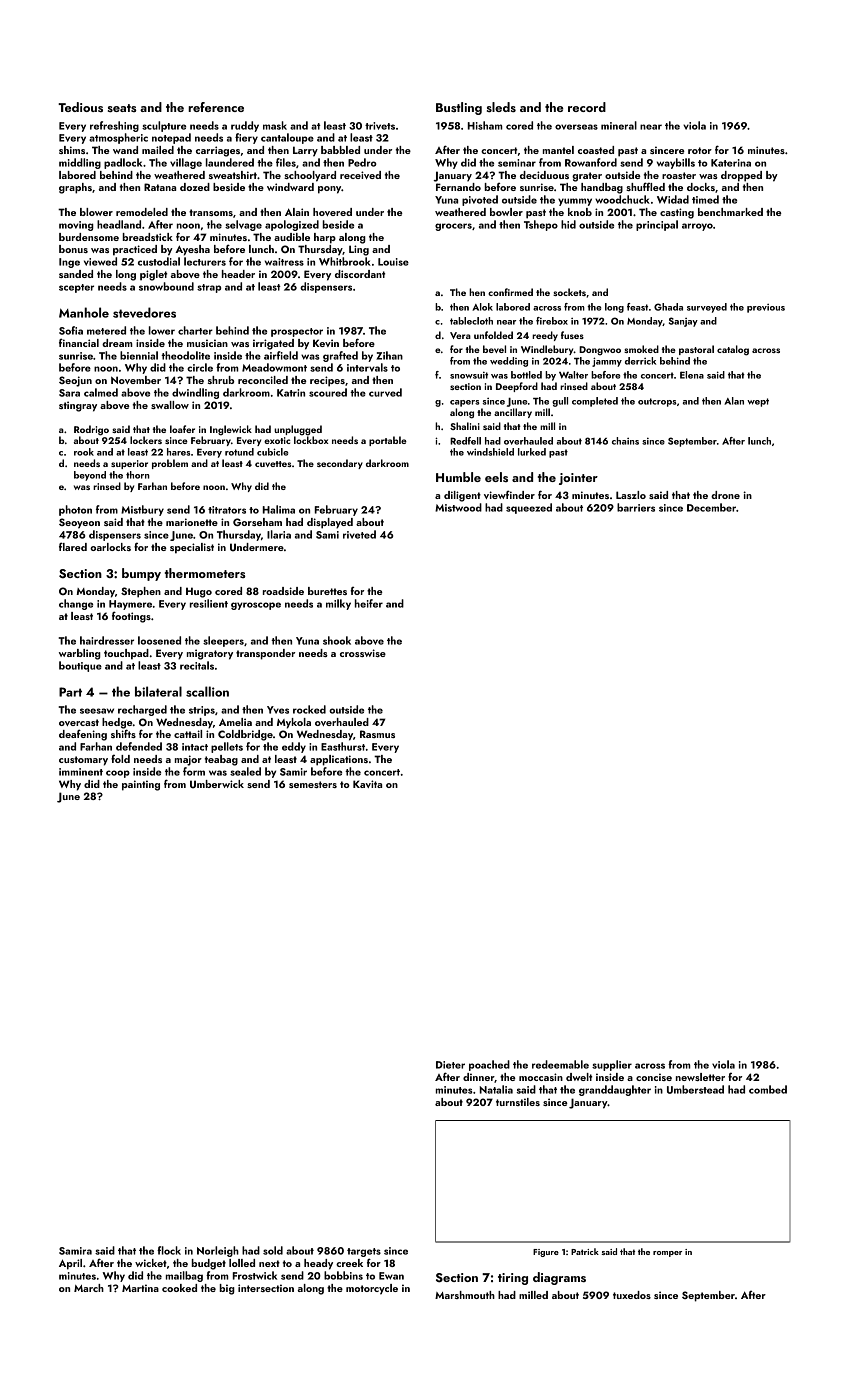 The width and height of the screenshot is (849, 1400). What do you see at coordinates (711, 507) in the screenshot?
I see `December` at bounding box center [711, 507].
